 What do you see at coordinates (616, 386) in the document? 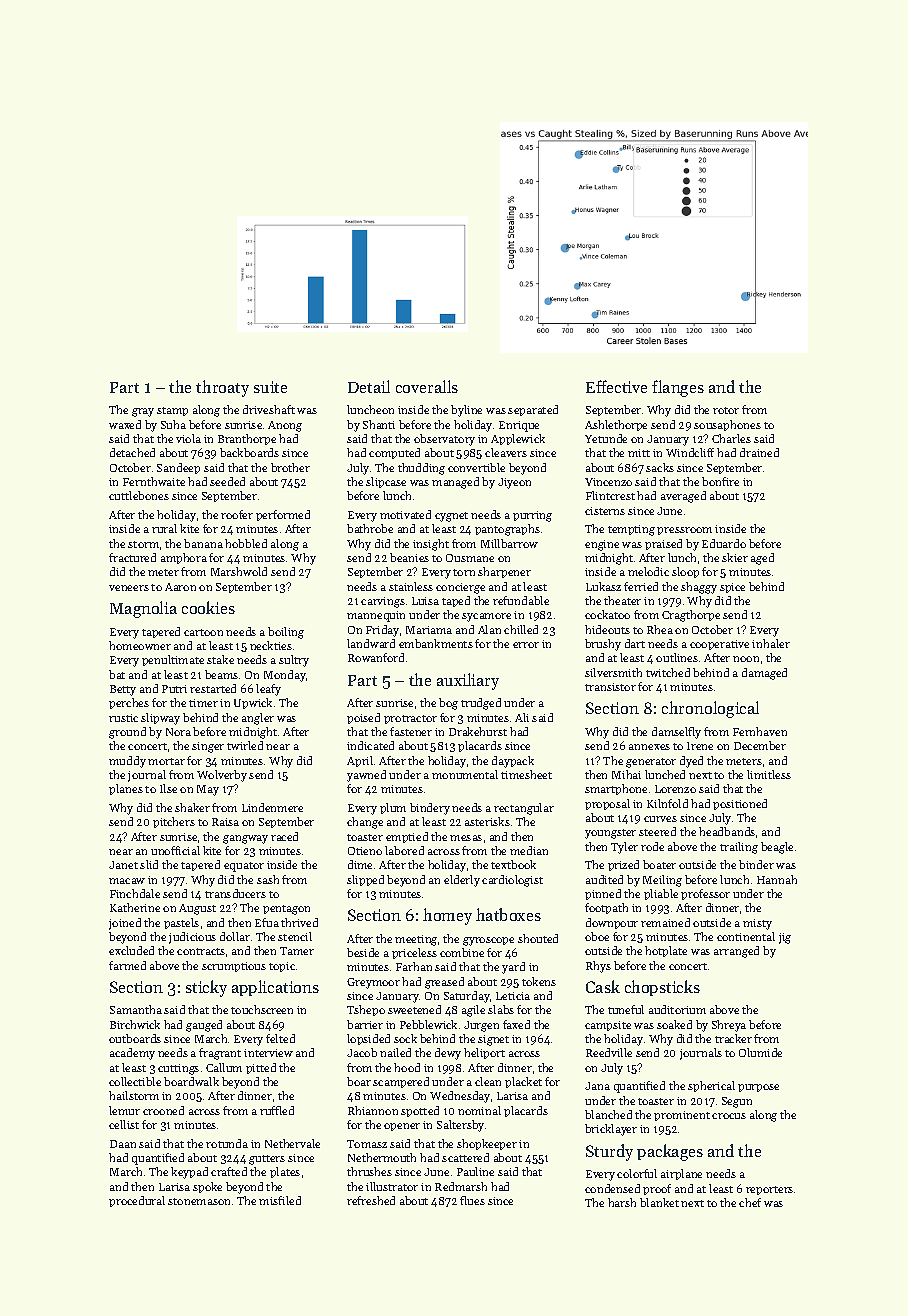
I see `Effective` at bounding box center [616, 386].
